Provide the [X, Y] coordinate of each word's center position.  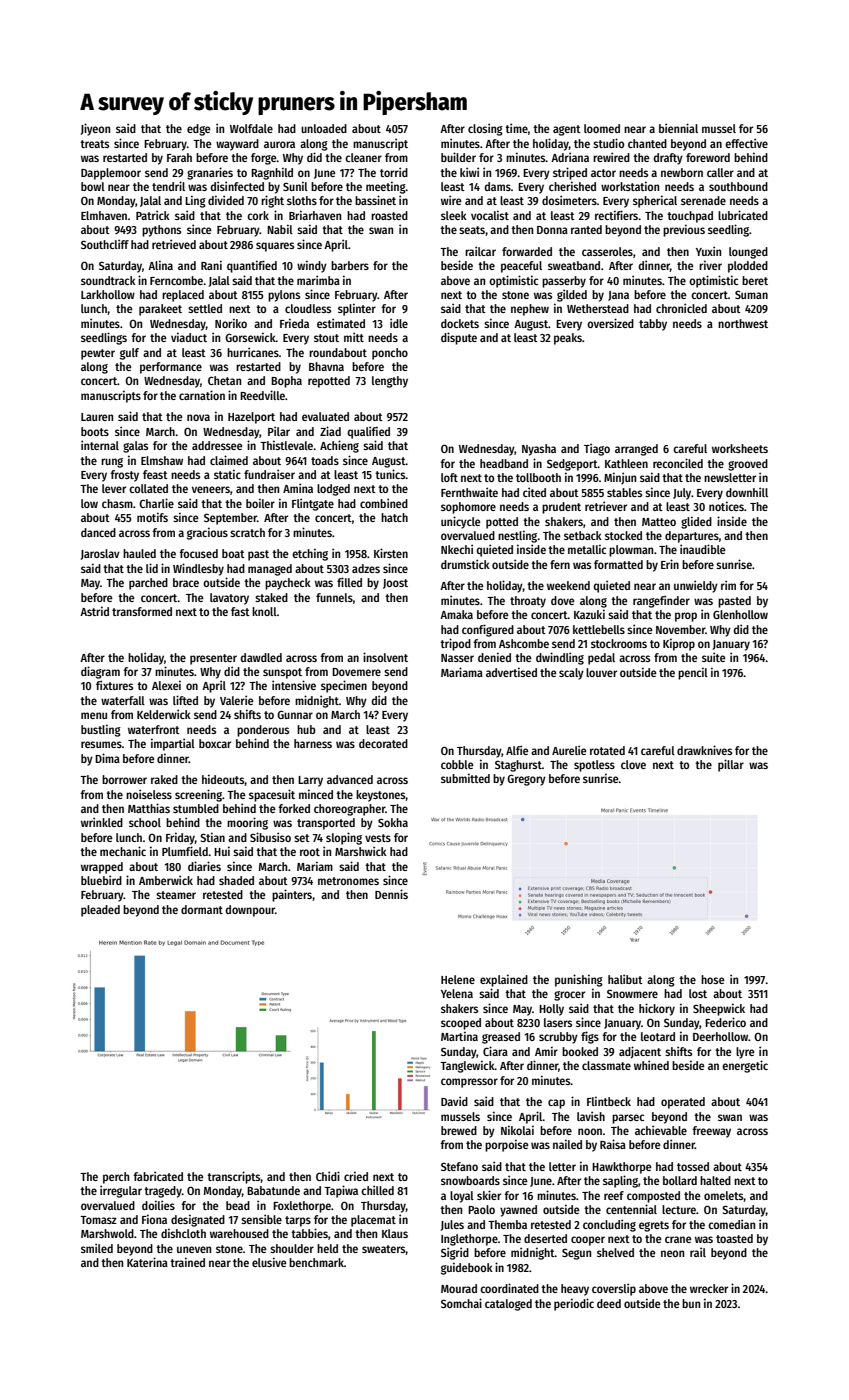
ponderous [263, 731]
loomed [602, 128]
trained [187, 1262]
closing [485, 129]
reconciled [678, 463]
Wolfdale [251, 128]
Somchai [461, 1303]
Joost [395, 584]
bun [691, 1303]
